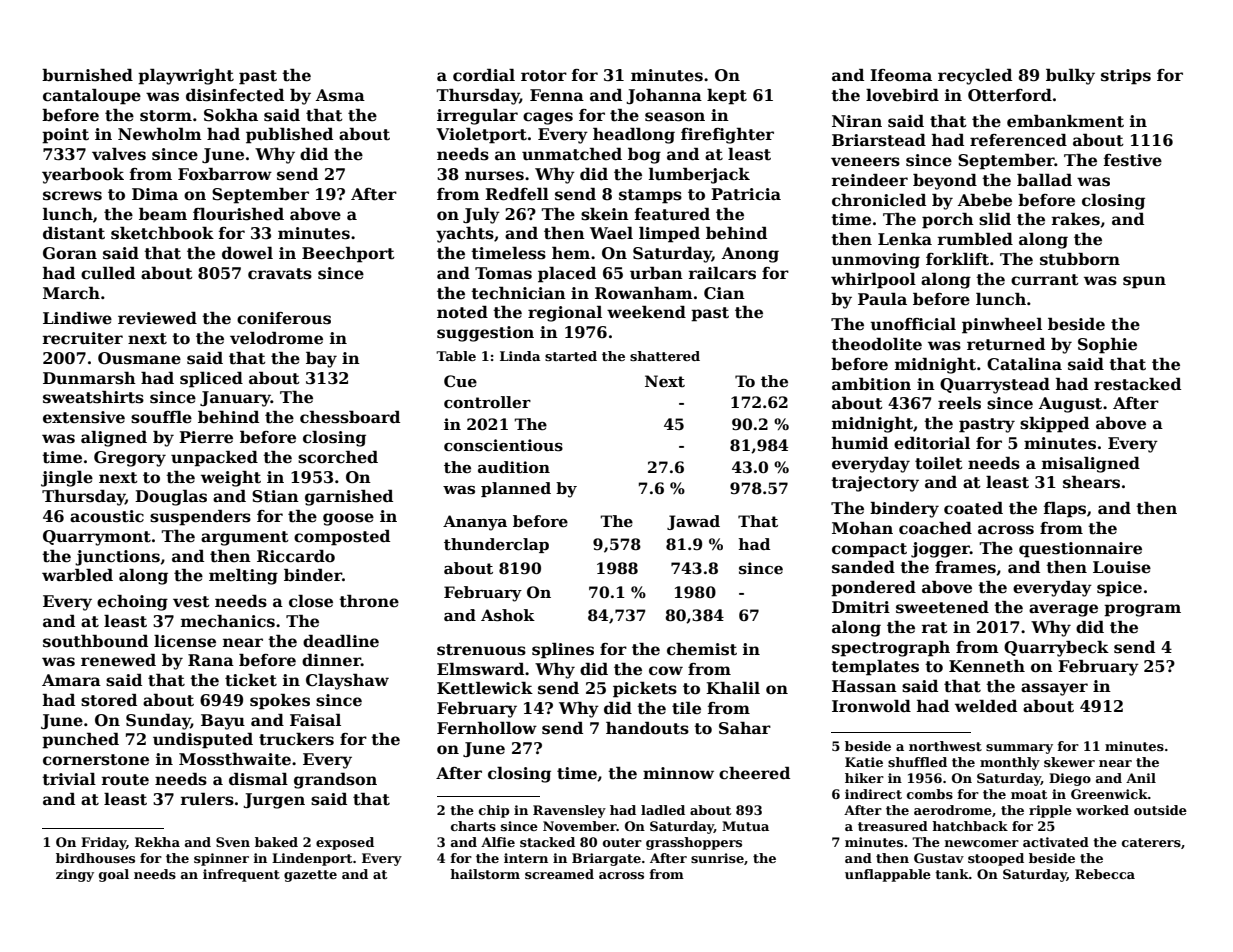  What do you see at coordinates (1050, 811) in the screenshot?
I see `ripple` at bounding box center [1050, 811].
